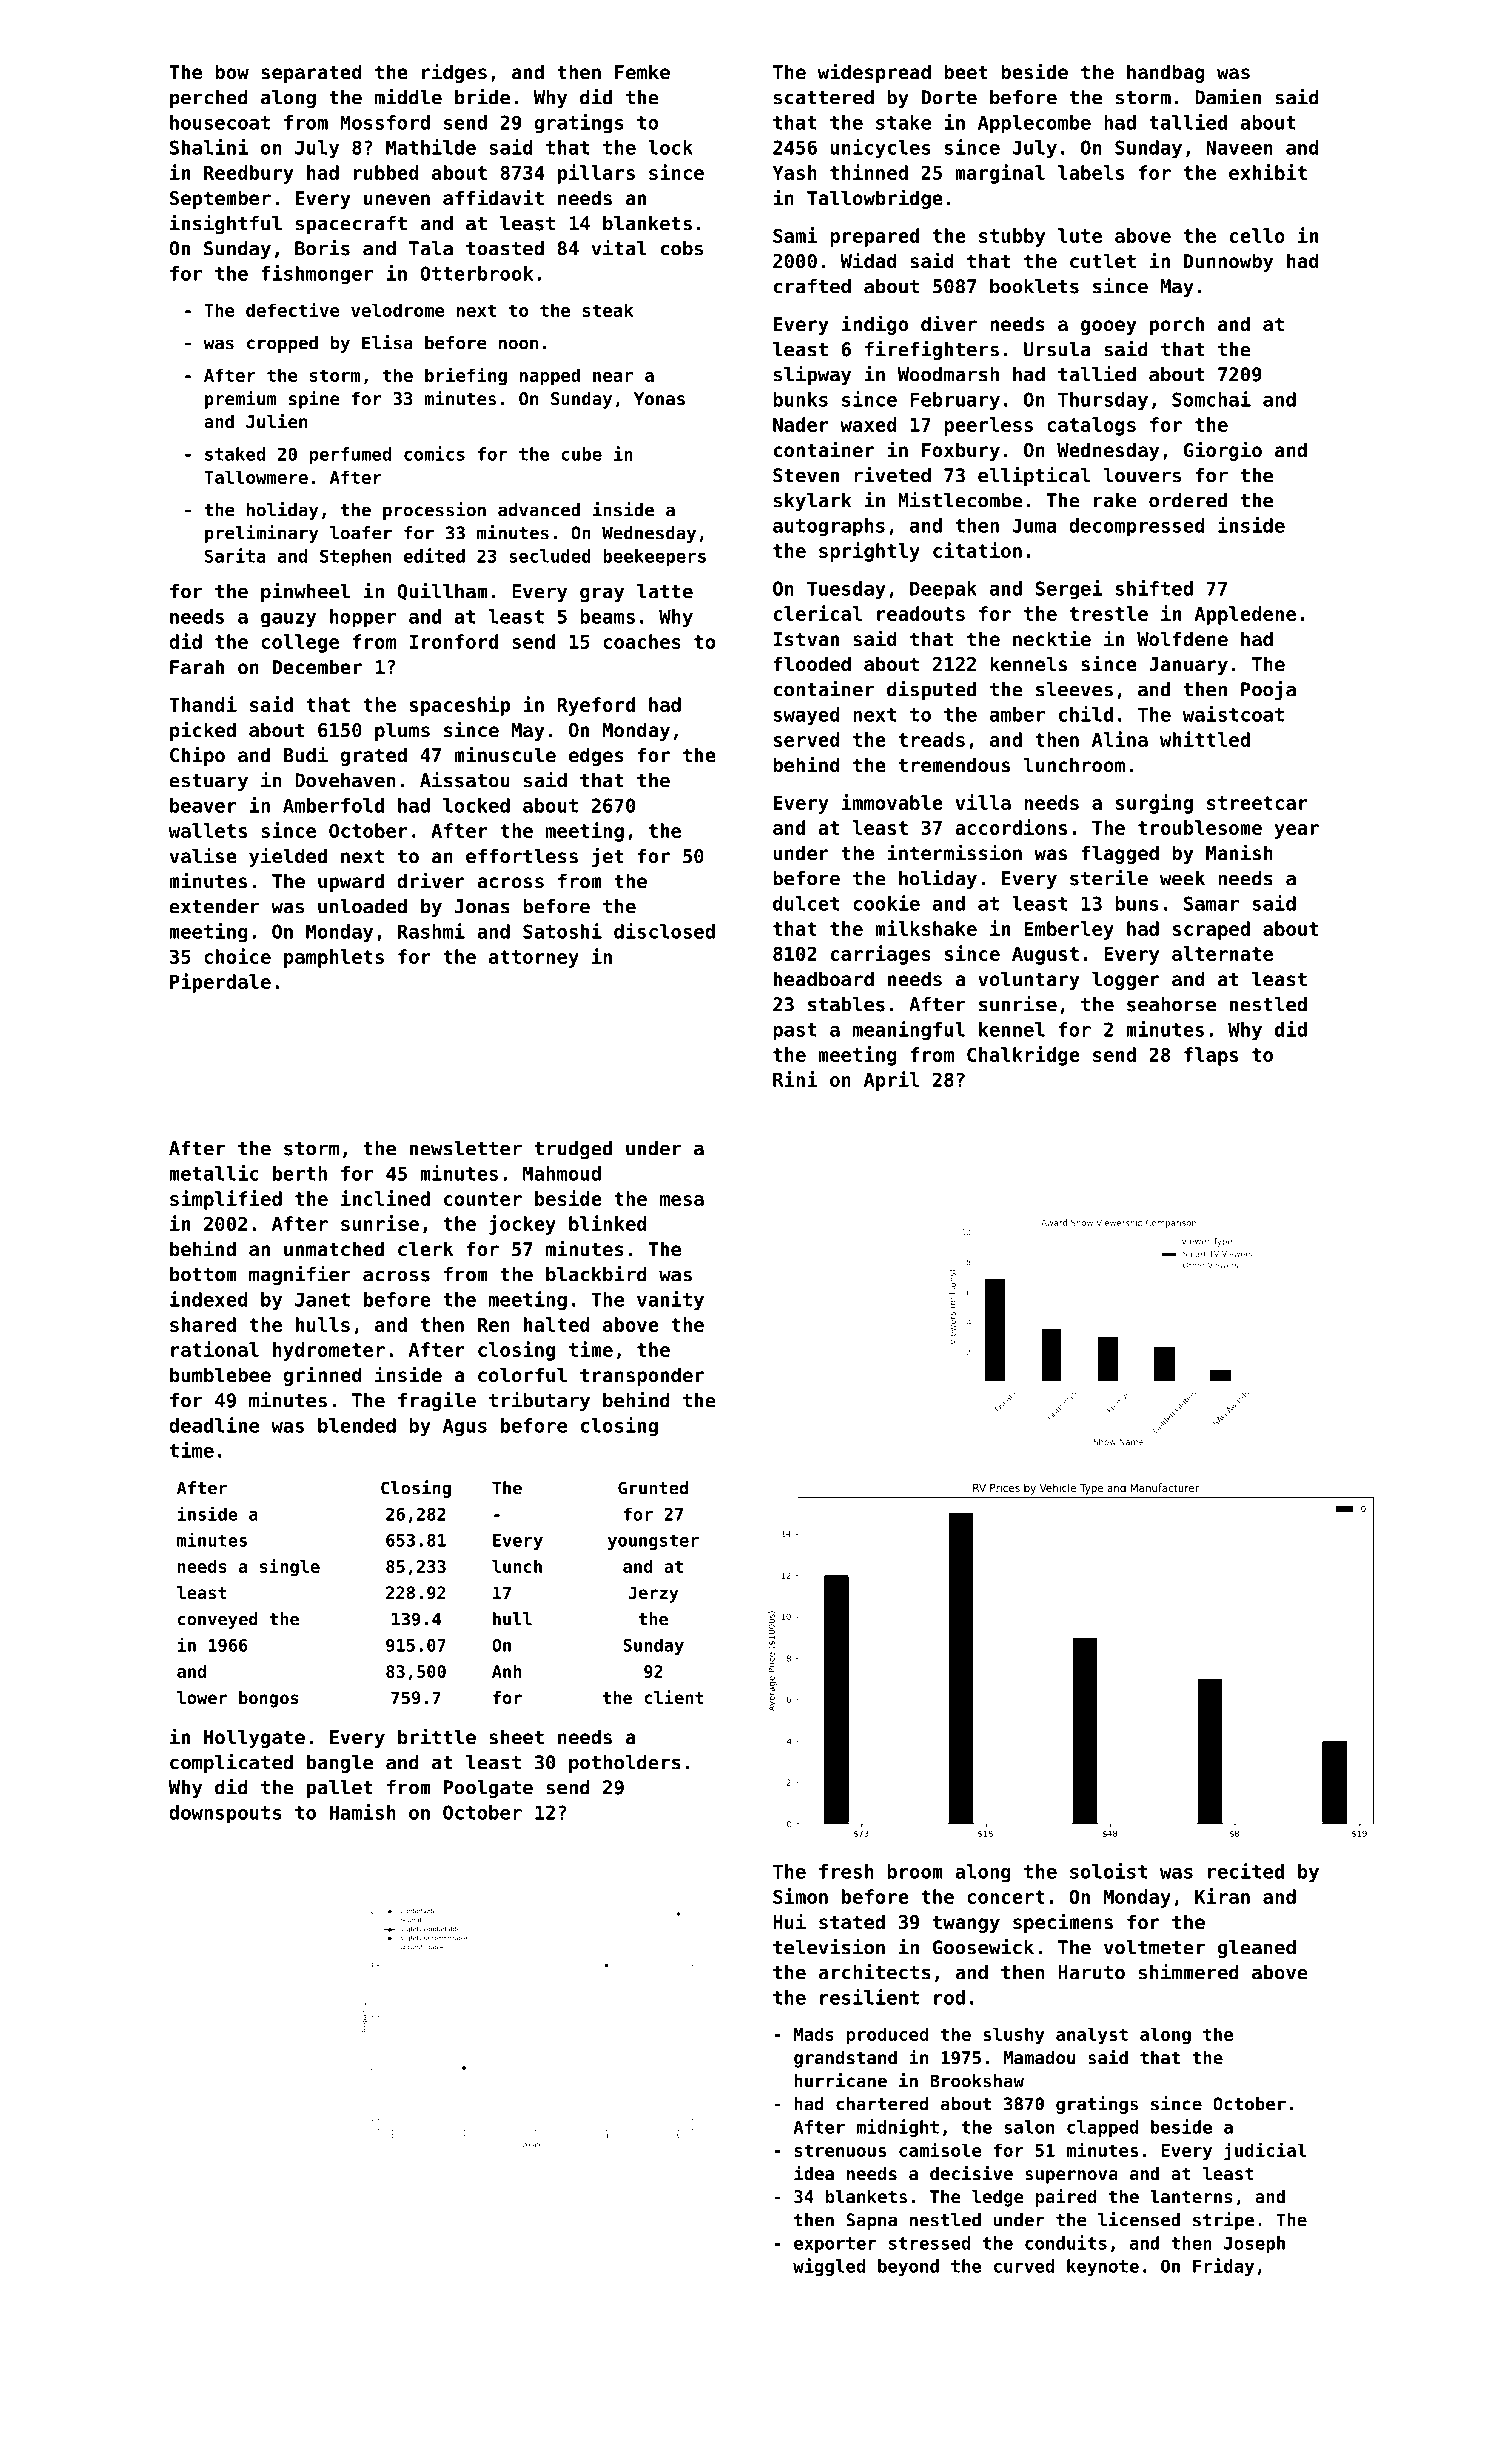 The width and height of the document is (1496, 2464). What do you see at coordinates (1142, 475) in the document?
I see `louvers` at bounding box center [1142, 475].
